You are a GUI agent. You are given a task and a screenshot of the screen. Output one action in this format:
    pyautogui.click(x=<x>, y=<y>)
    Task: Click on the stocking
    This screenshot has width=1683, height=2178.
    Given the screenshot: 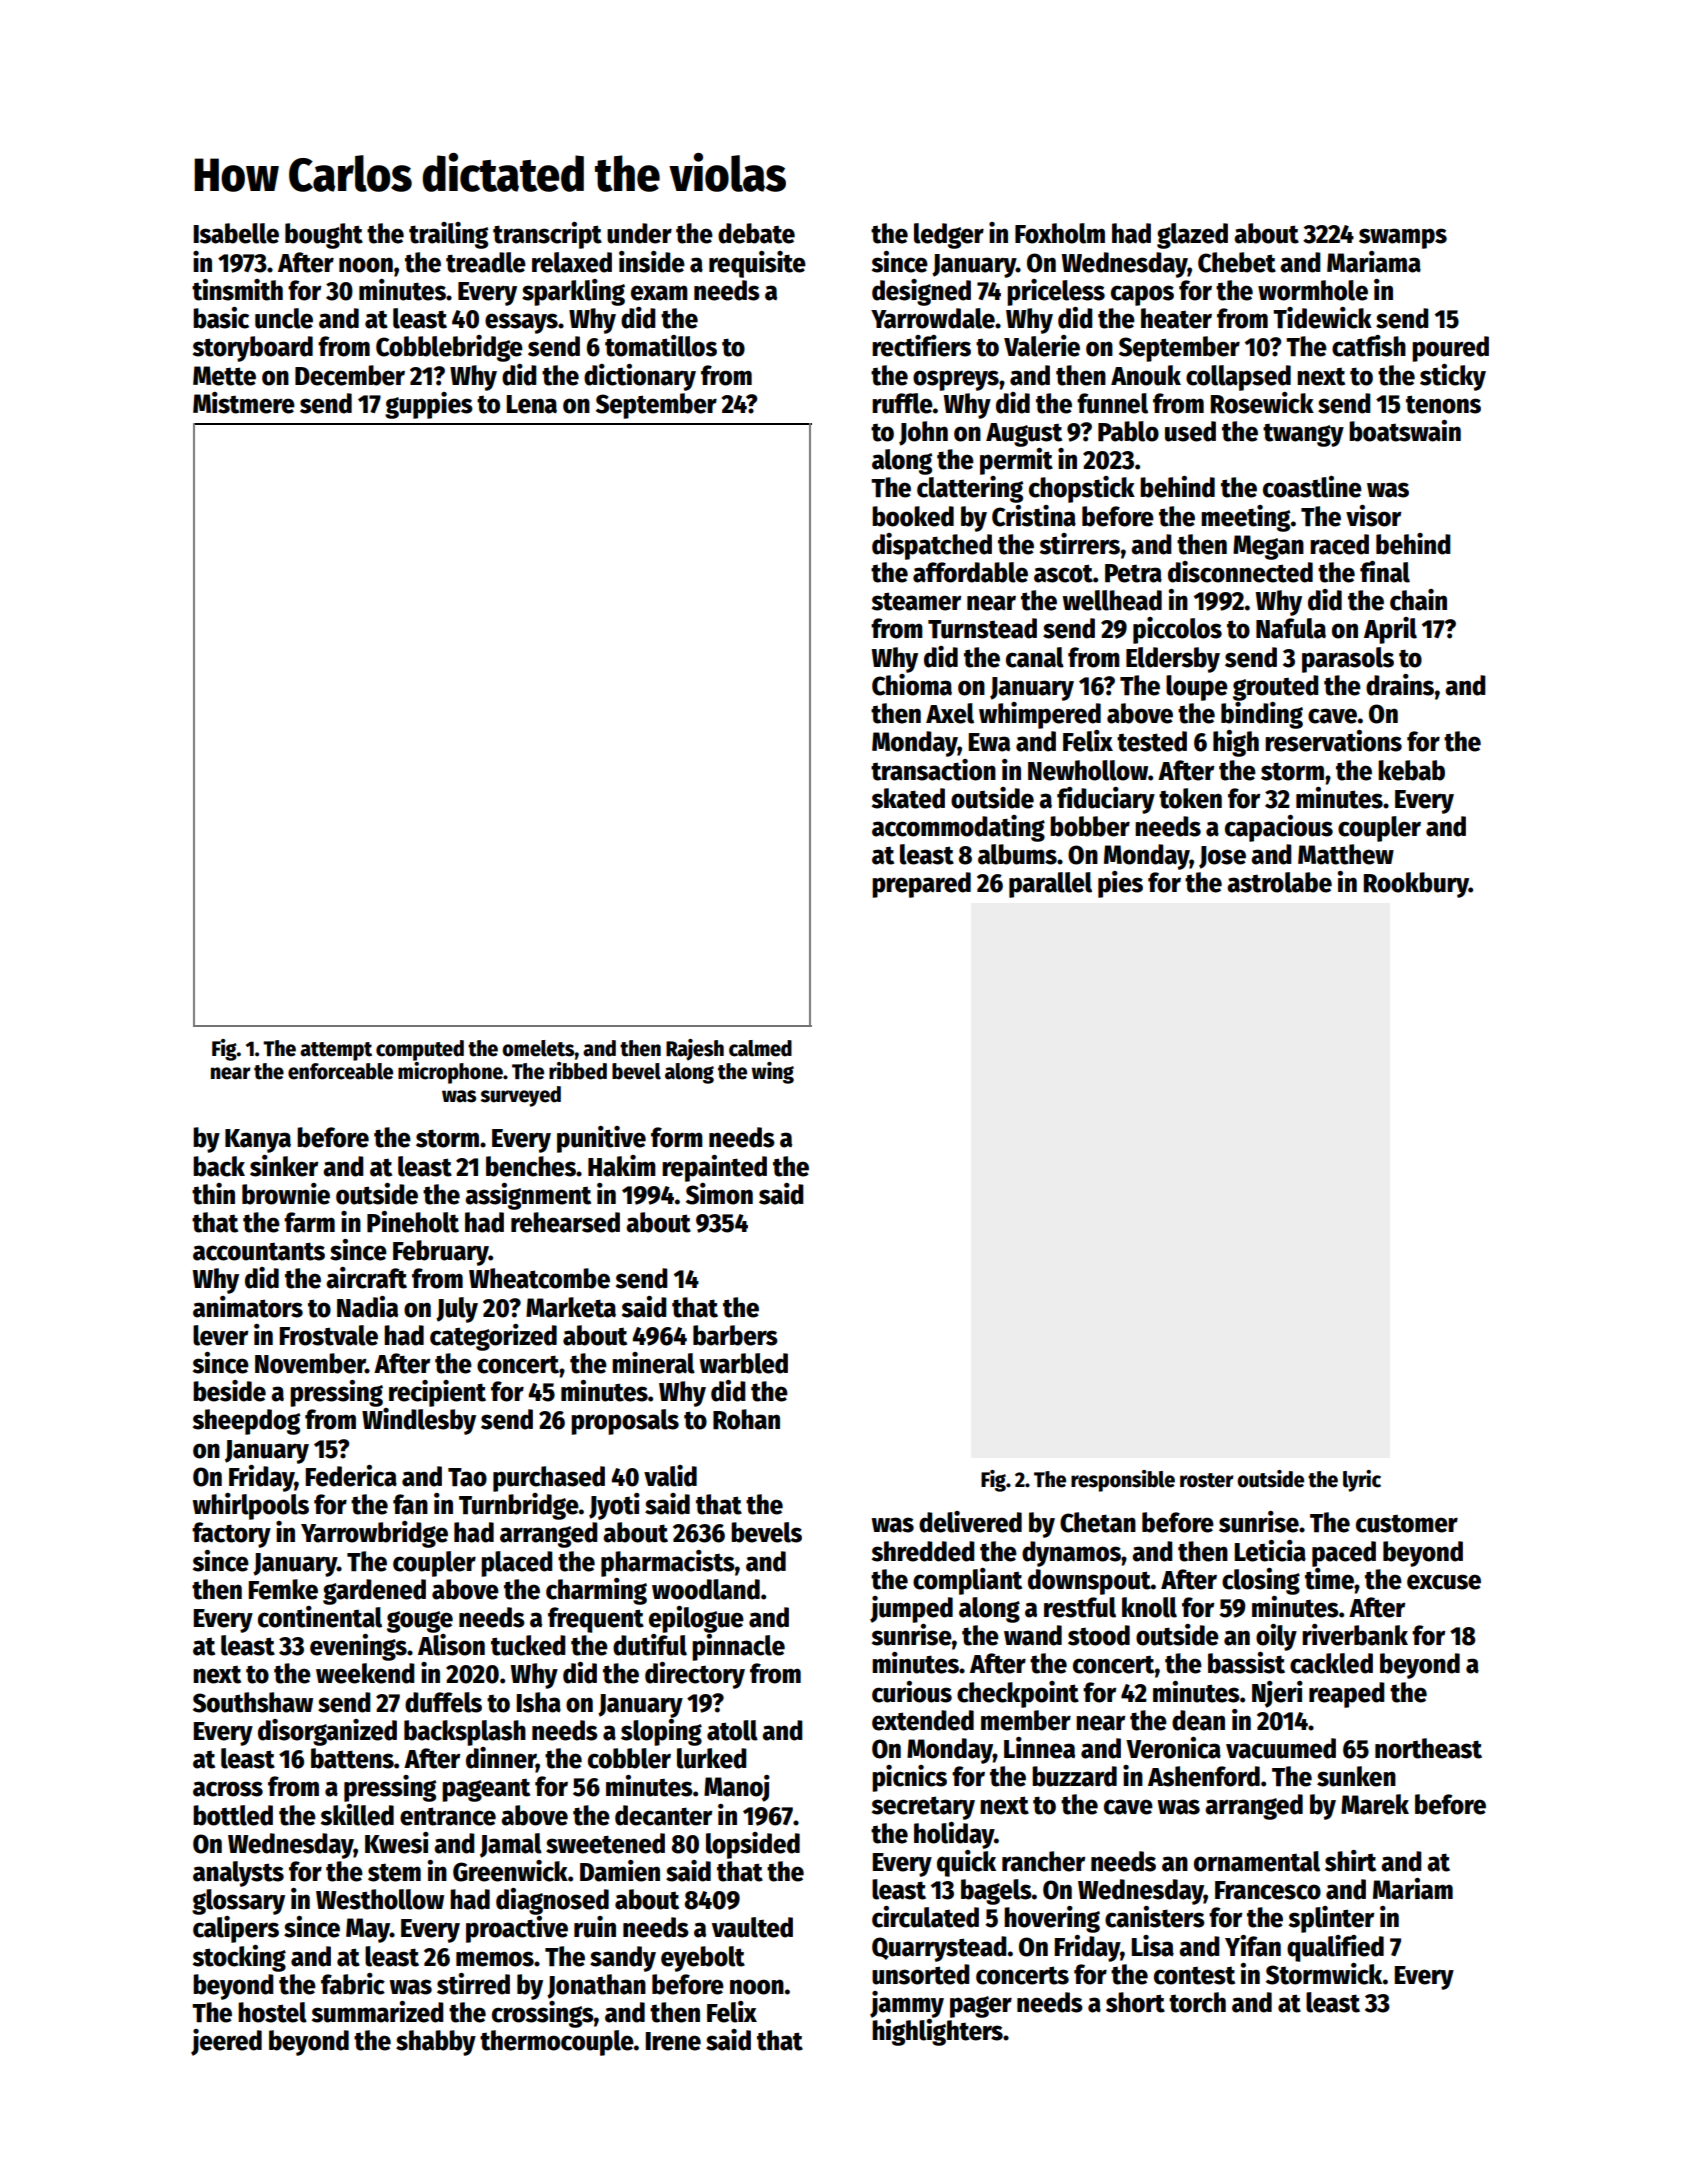 What is the action you would take?
    pyautogui.click(x=239, y=1958)
